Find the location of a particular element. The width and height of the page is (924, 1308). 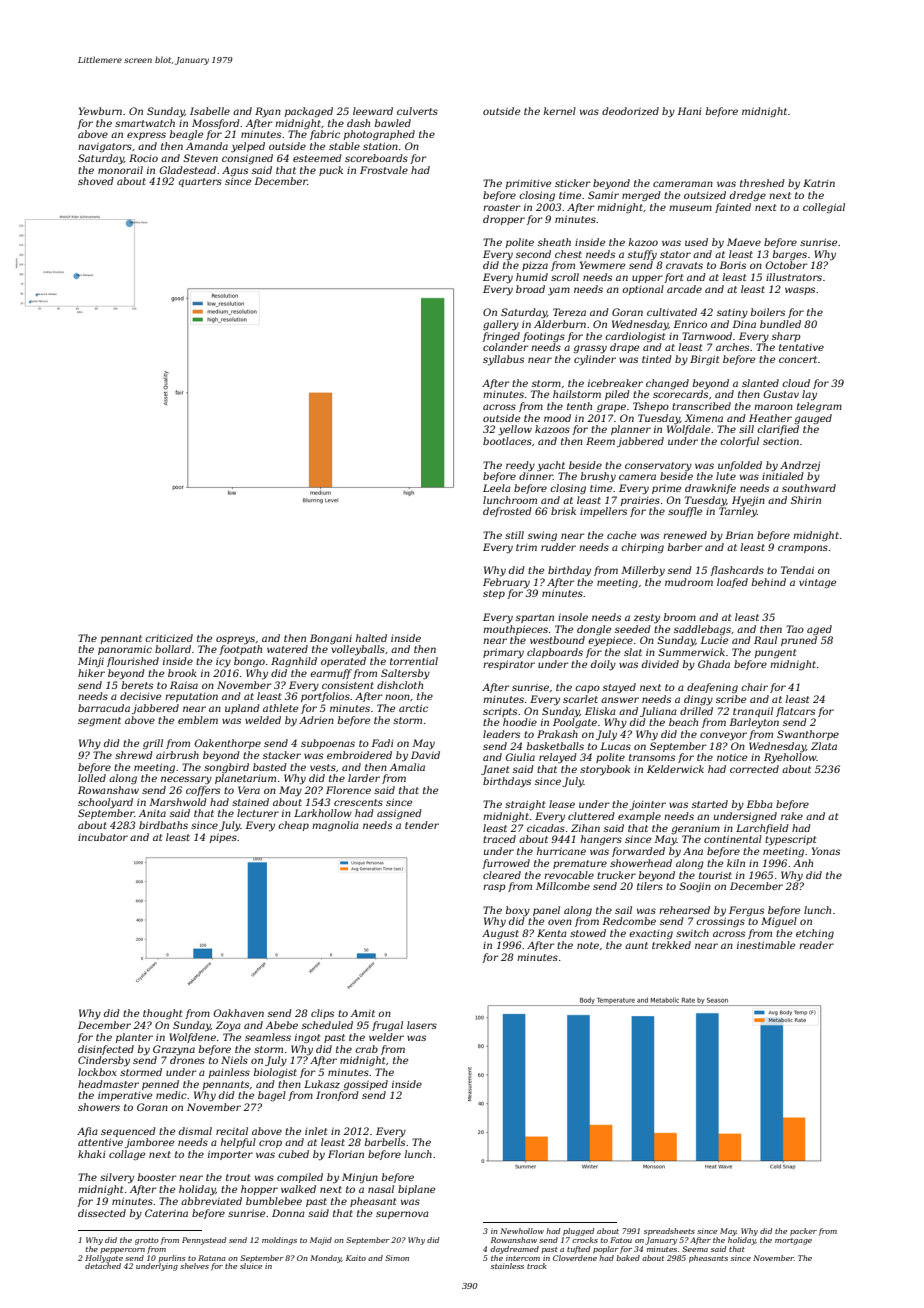

slanted is located at coordinates (760, 383).
